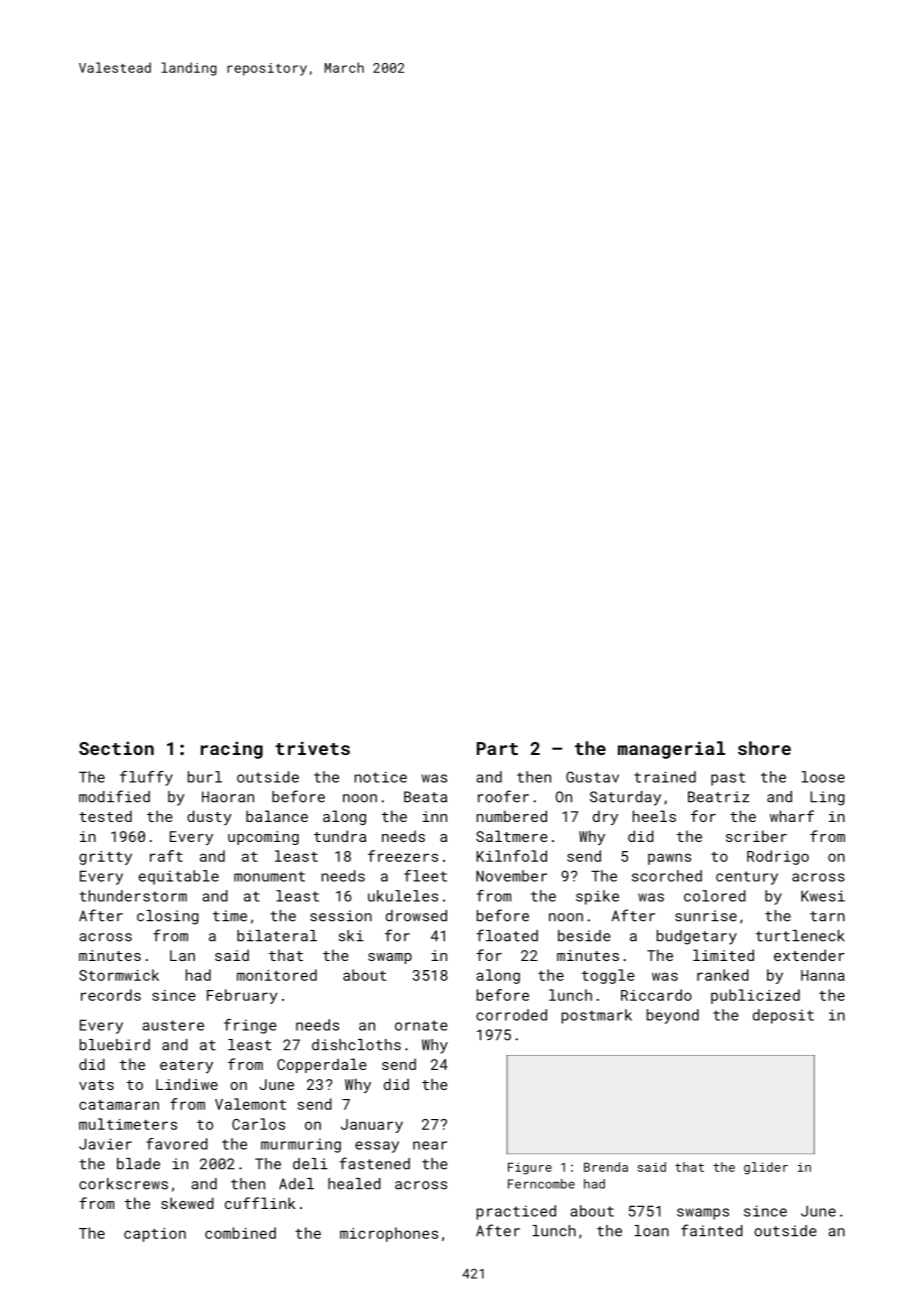 This screenshot has height=1308, width=924. Describe the element at coordinates (783, 1016) in the screenshot. I see `deposit` at that location.
